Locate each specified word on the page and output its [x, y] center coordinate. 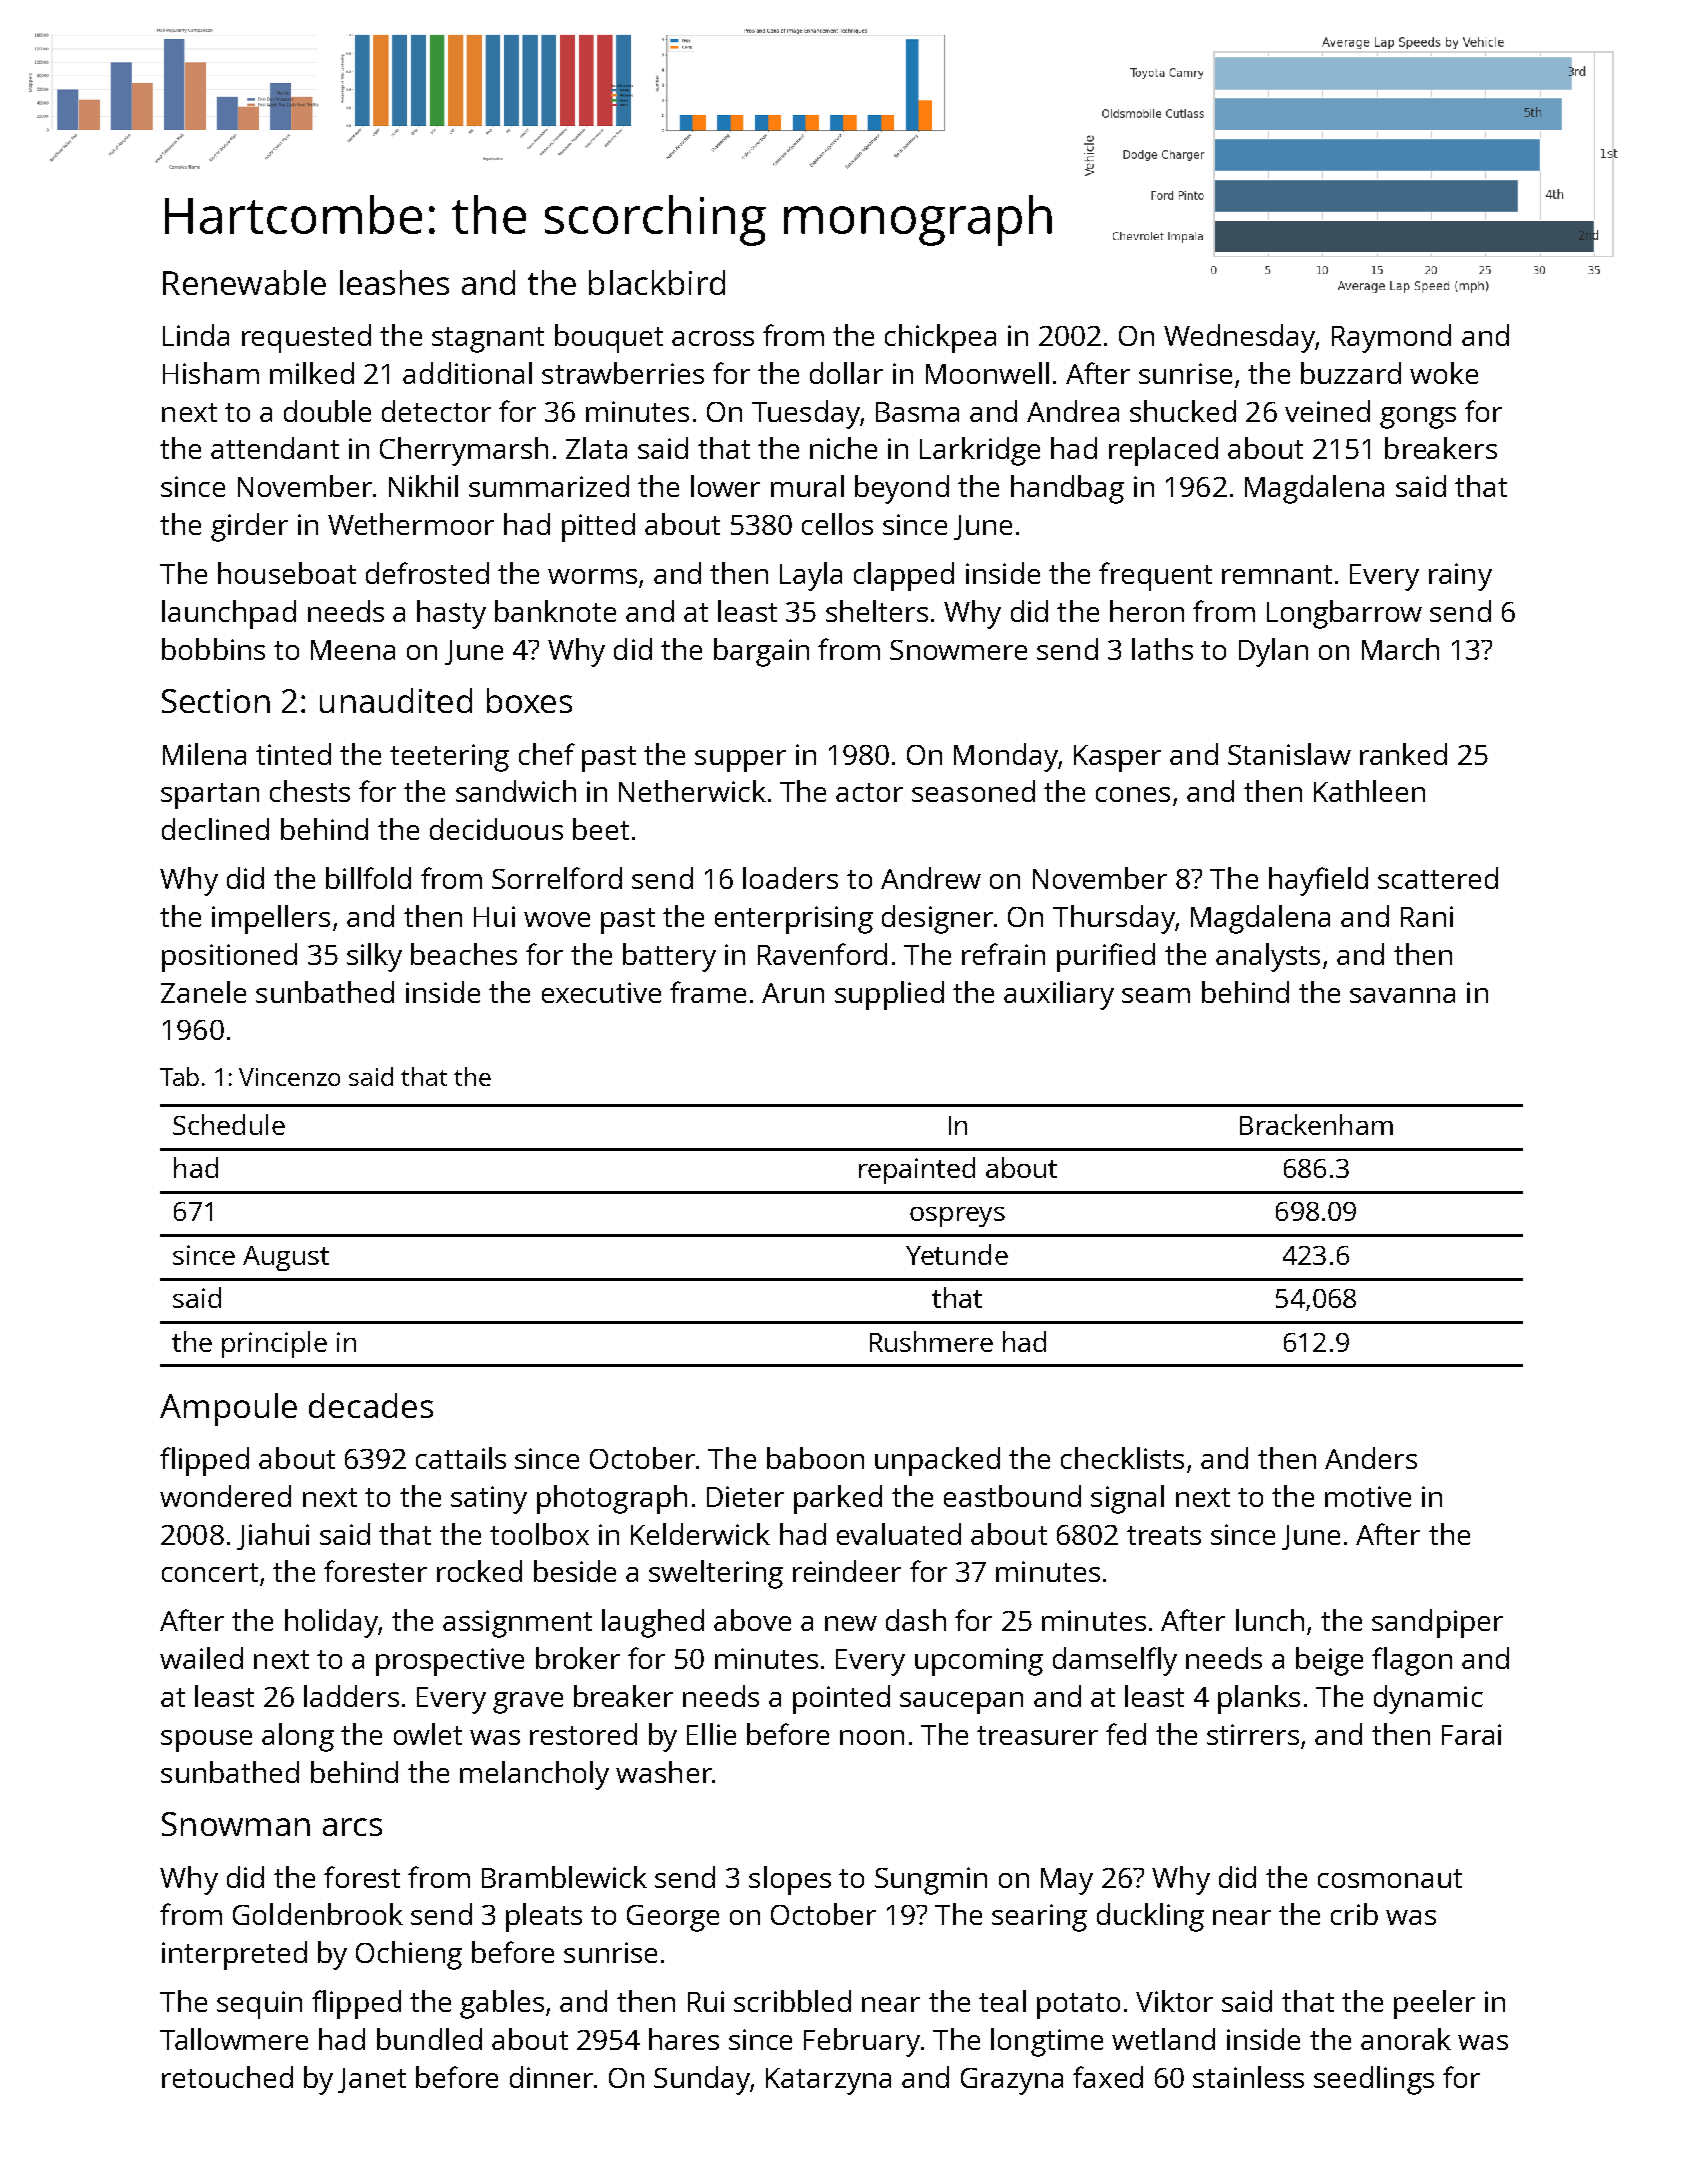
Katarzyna [828, 2081]
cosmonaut [1390, 1878]
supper [740, 761]
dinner [551, 2077]
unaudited [396, 700]
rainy [1460, 577]
